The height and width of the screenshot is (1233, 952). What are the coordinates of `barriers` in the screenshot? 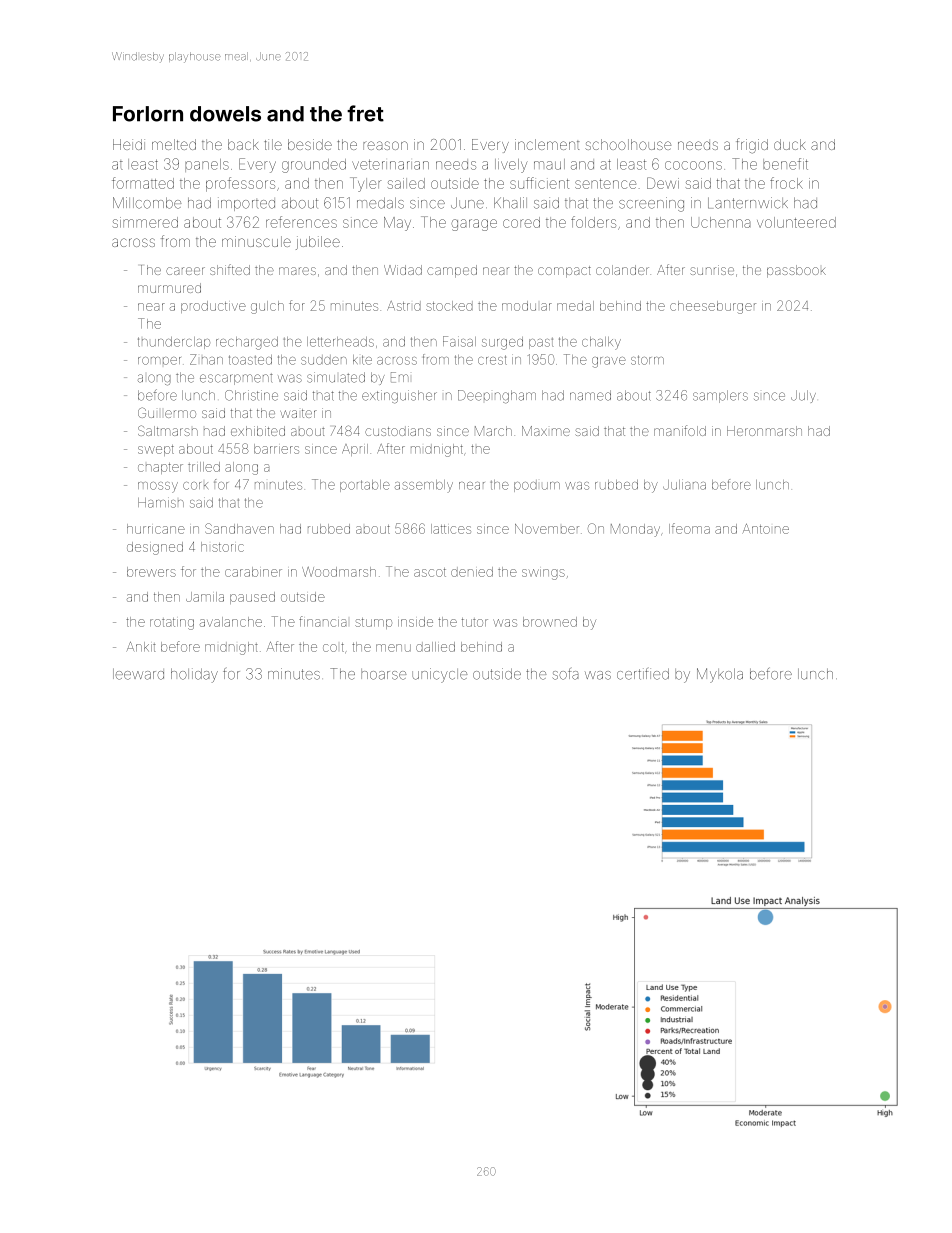 It's located at (276, 449).
